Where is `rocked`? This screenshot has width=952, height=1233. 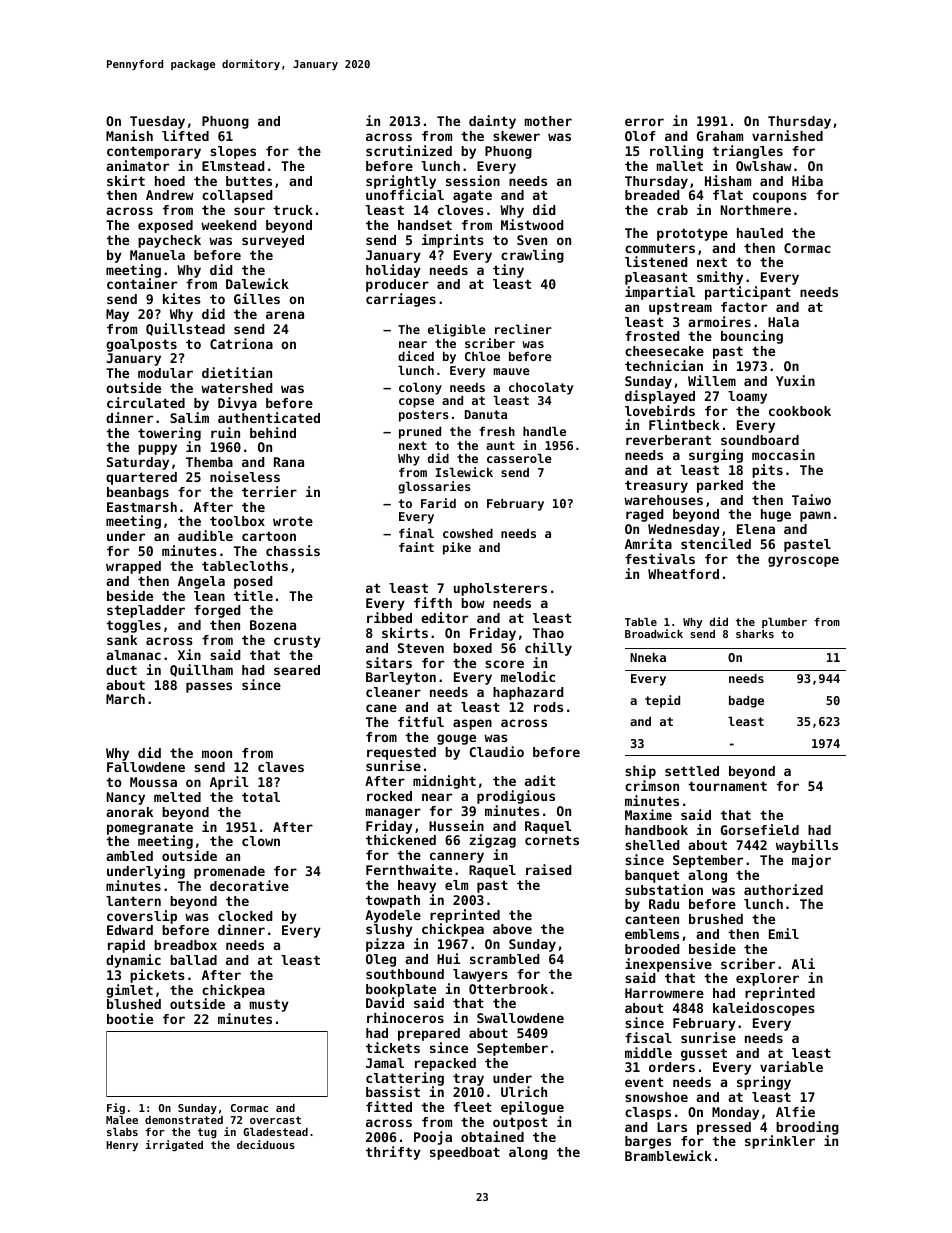
rocked is located at coordinates (389, 796).
